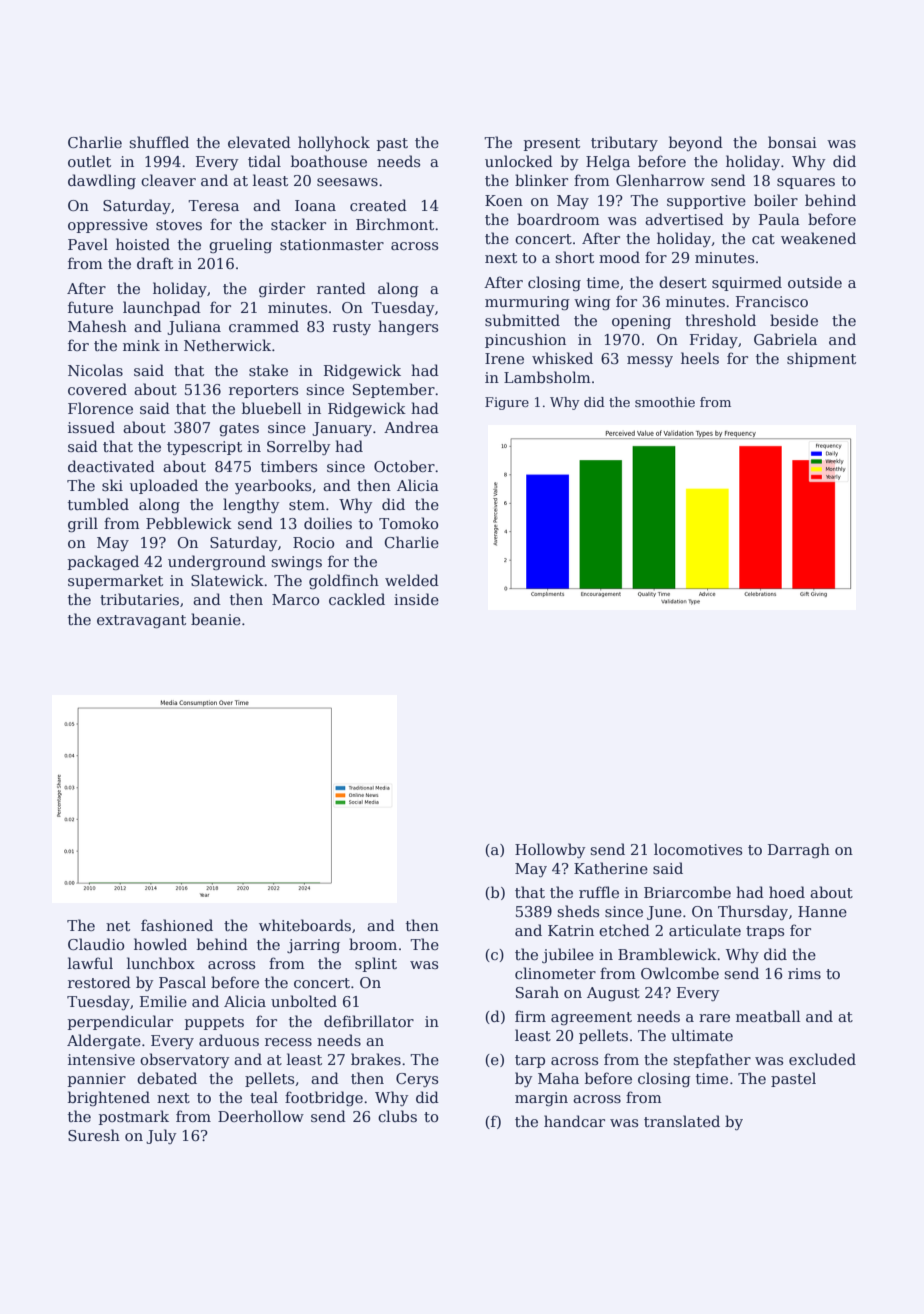 The image size is (924, 1314). I want to click on Suresh, so click(94, 1135).
